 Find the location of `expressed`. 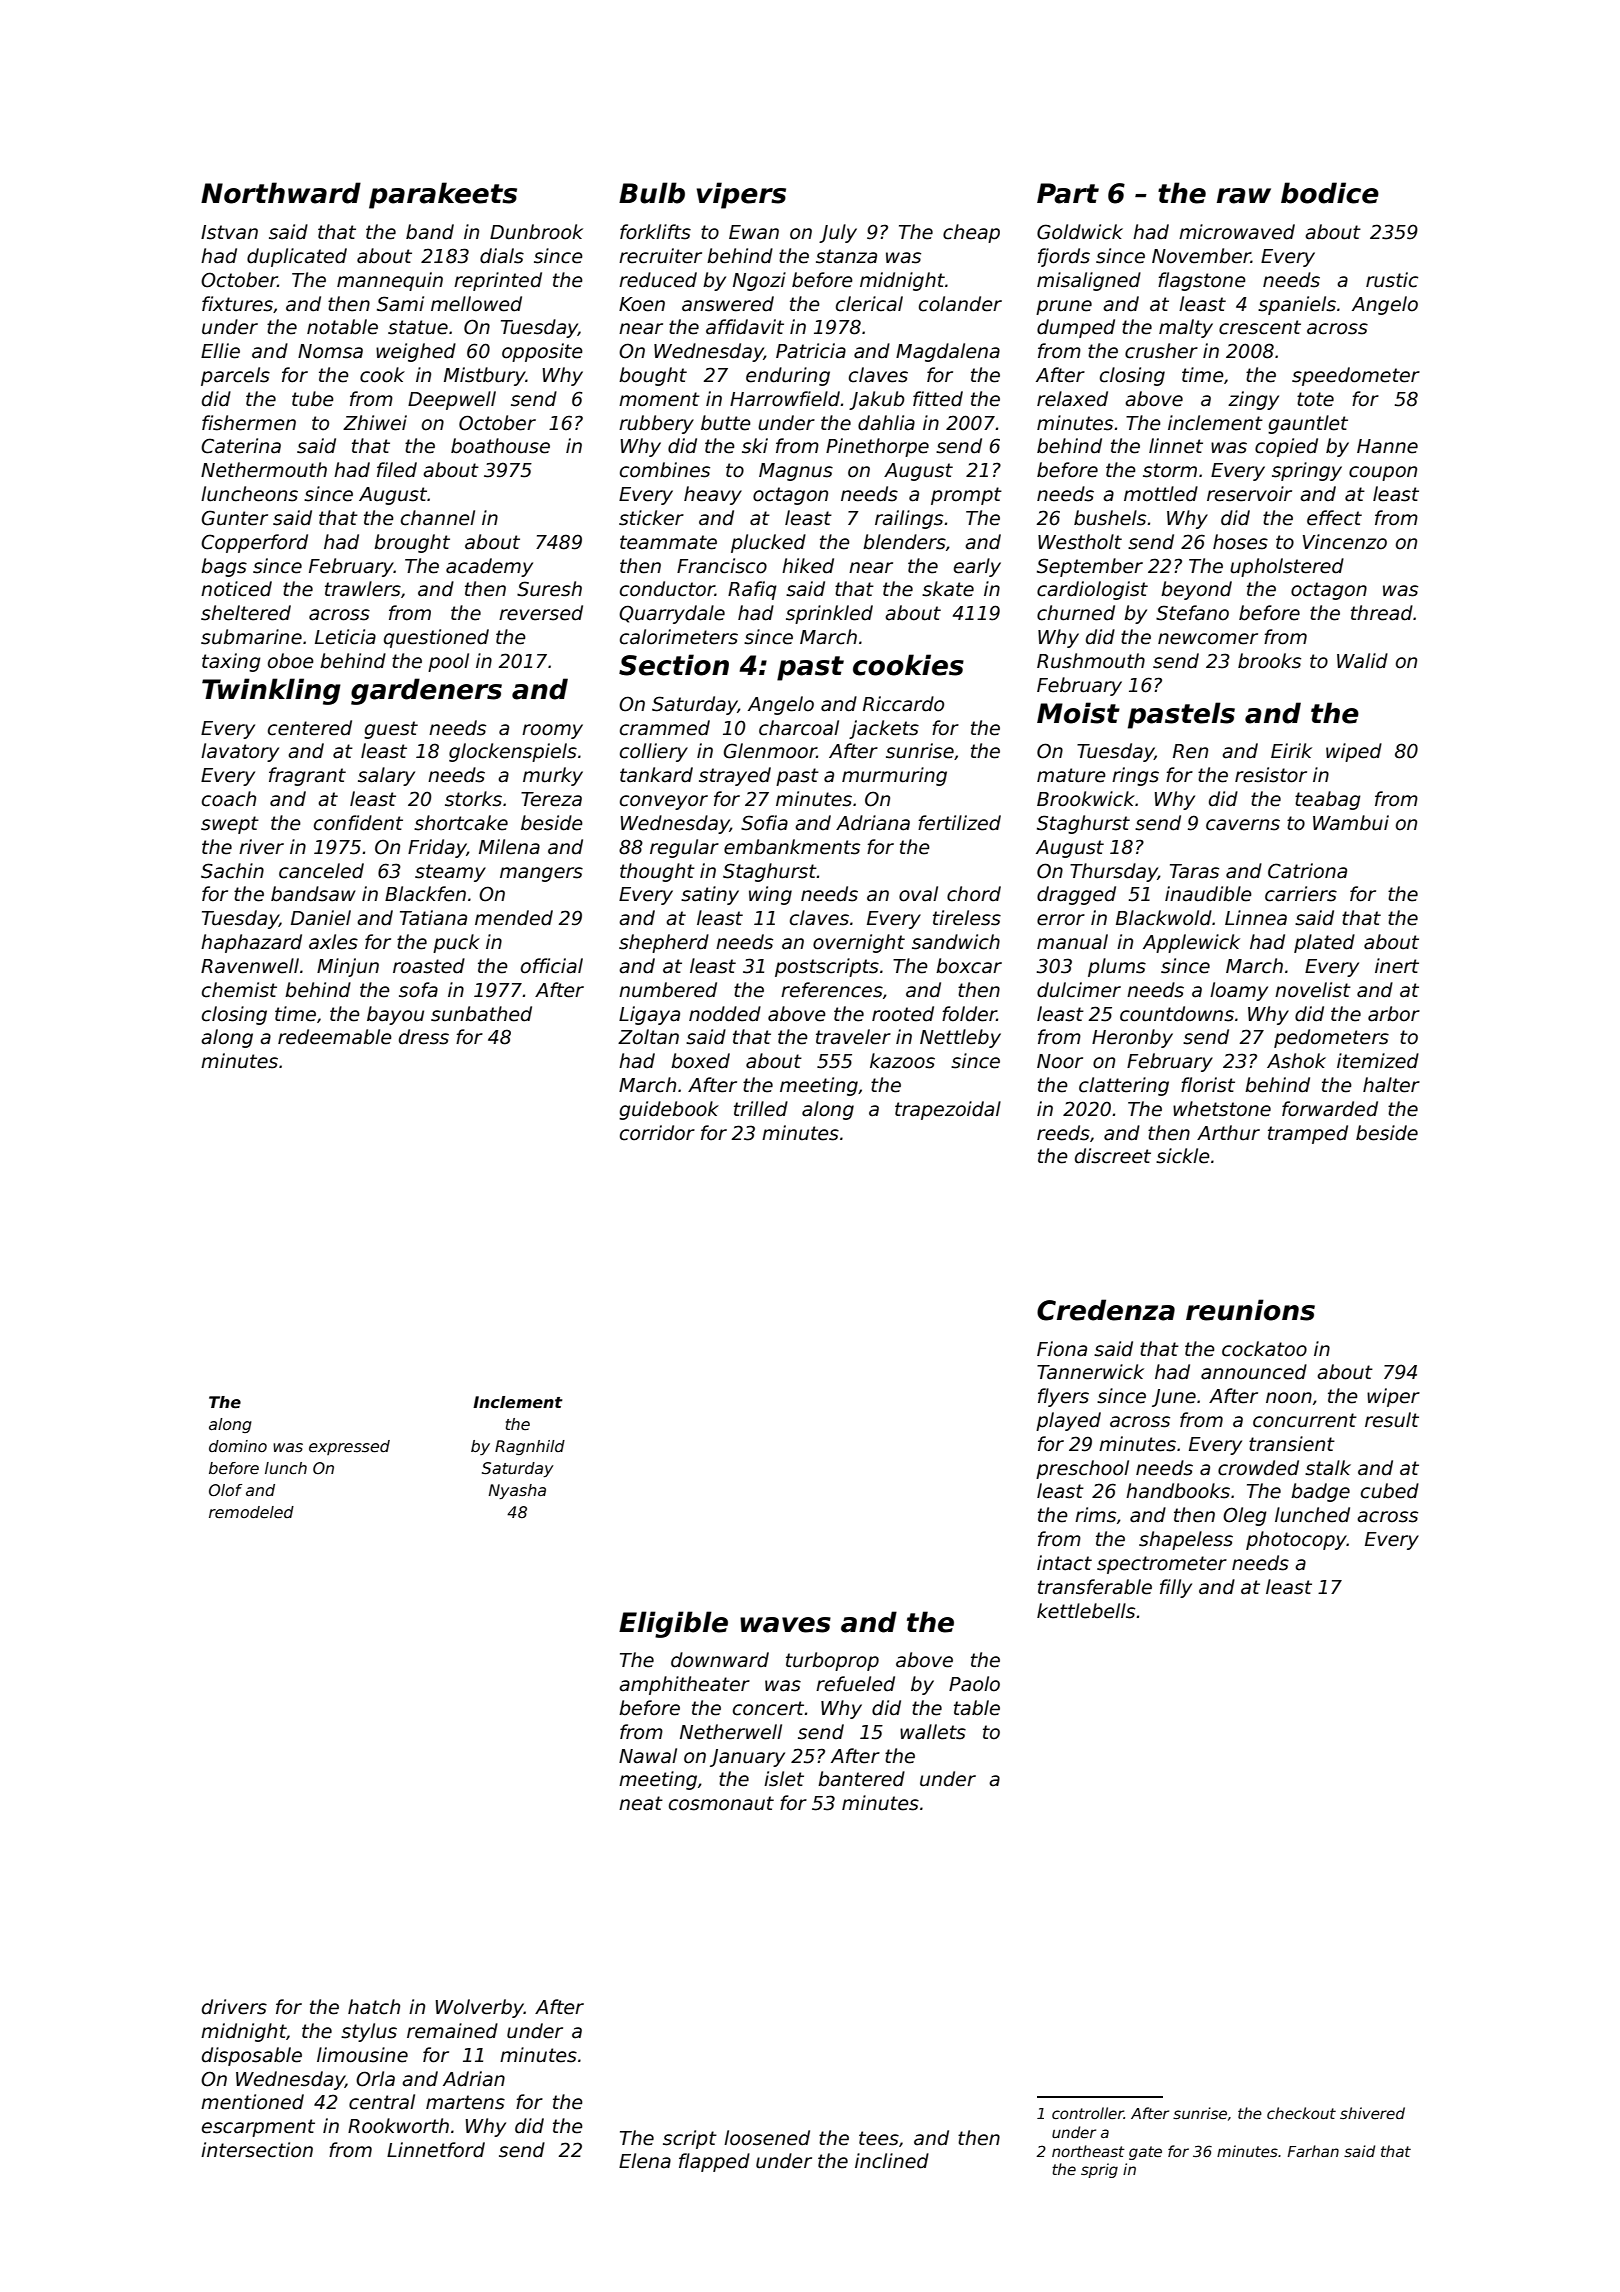

expressed is located at coordinates (349, 1447).
